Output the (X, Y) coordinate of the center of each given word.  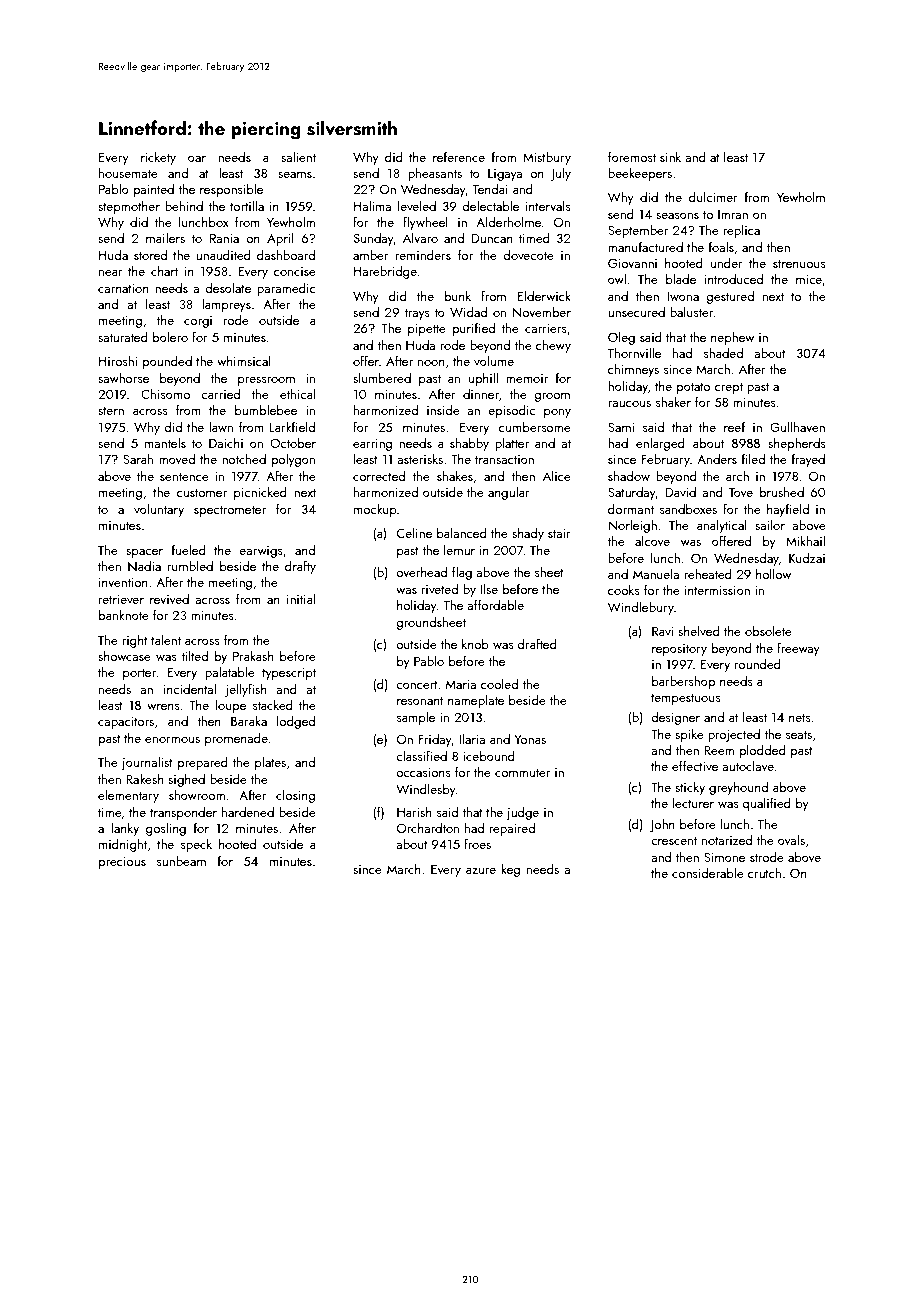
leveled (417, 206)
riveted (440, 589)
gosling (166, 829)
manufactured (645, 246)
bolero (170, 337)
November (542, 312)
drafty (300, 567)
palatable (230, 673)
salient (298, 157)
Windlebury (641, 608)
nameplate (476, 701)
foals (721, 246)
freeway (798, 649)
